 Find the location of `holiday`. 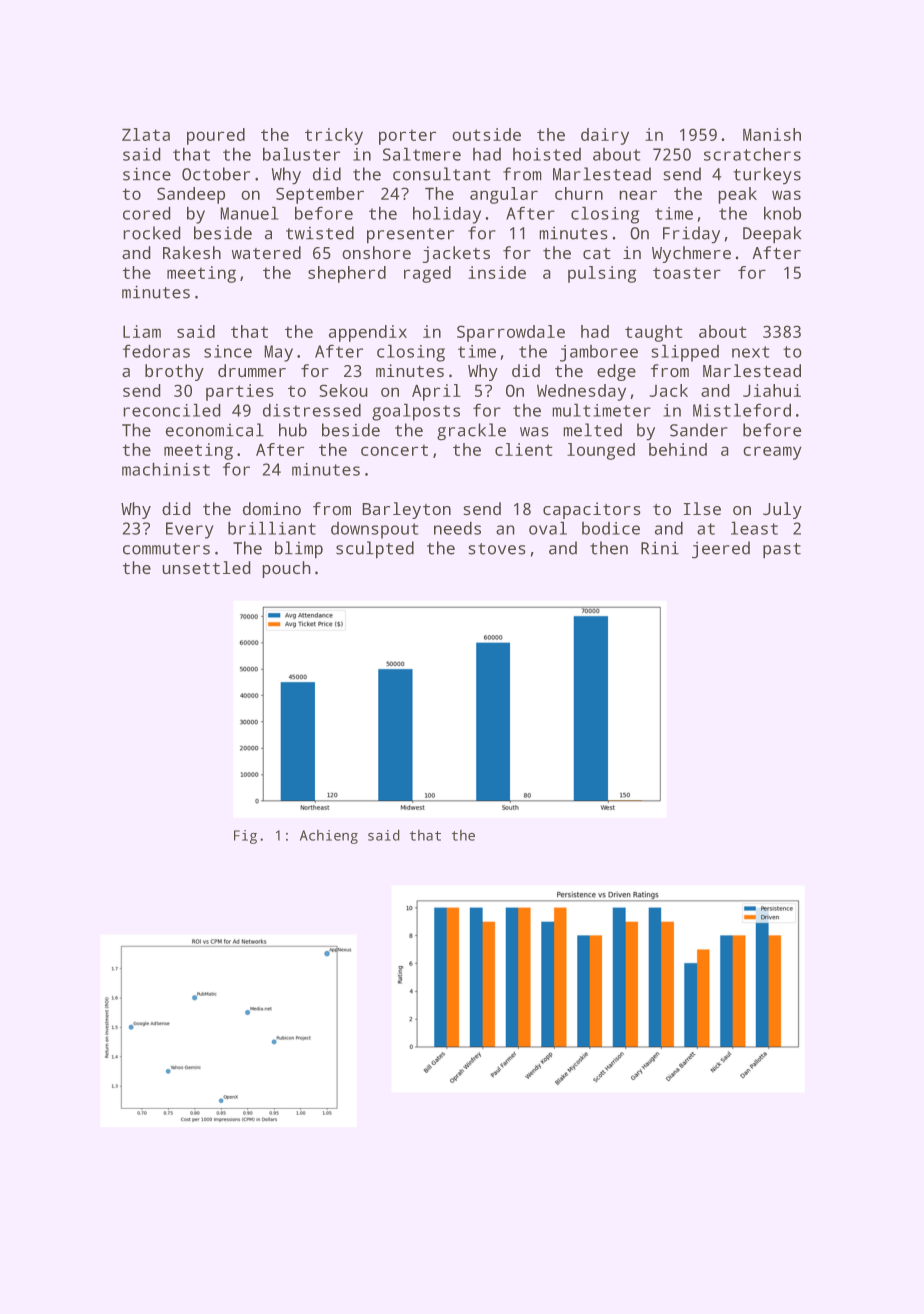

holiday is located at coordinates (447, 215).
